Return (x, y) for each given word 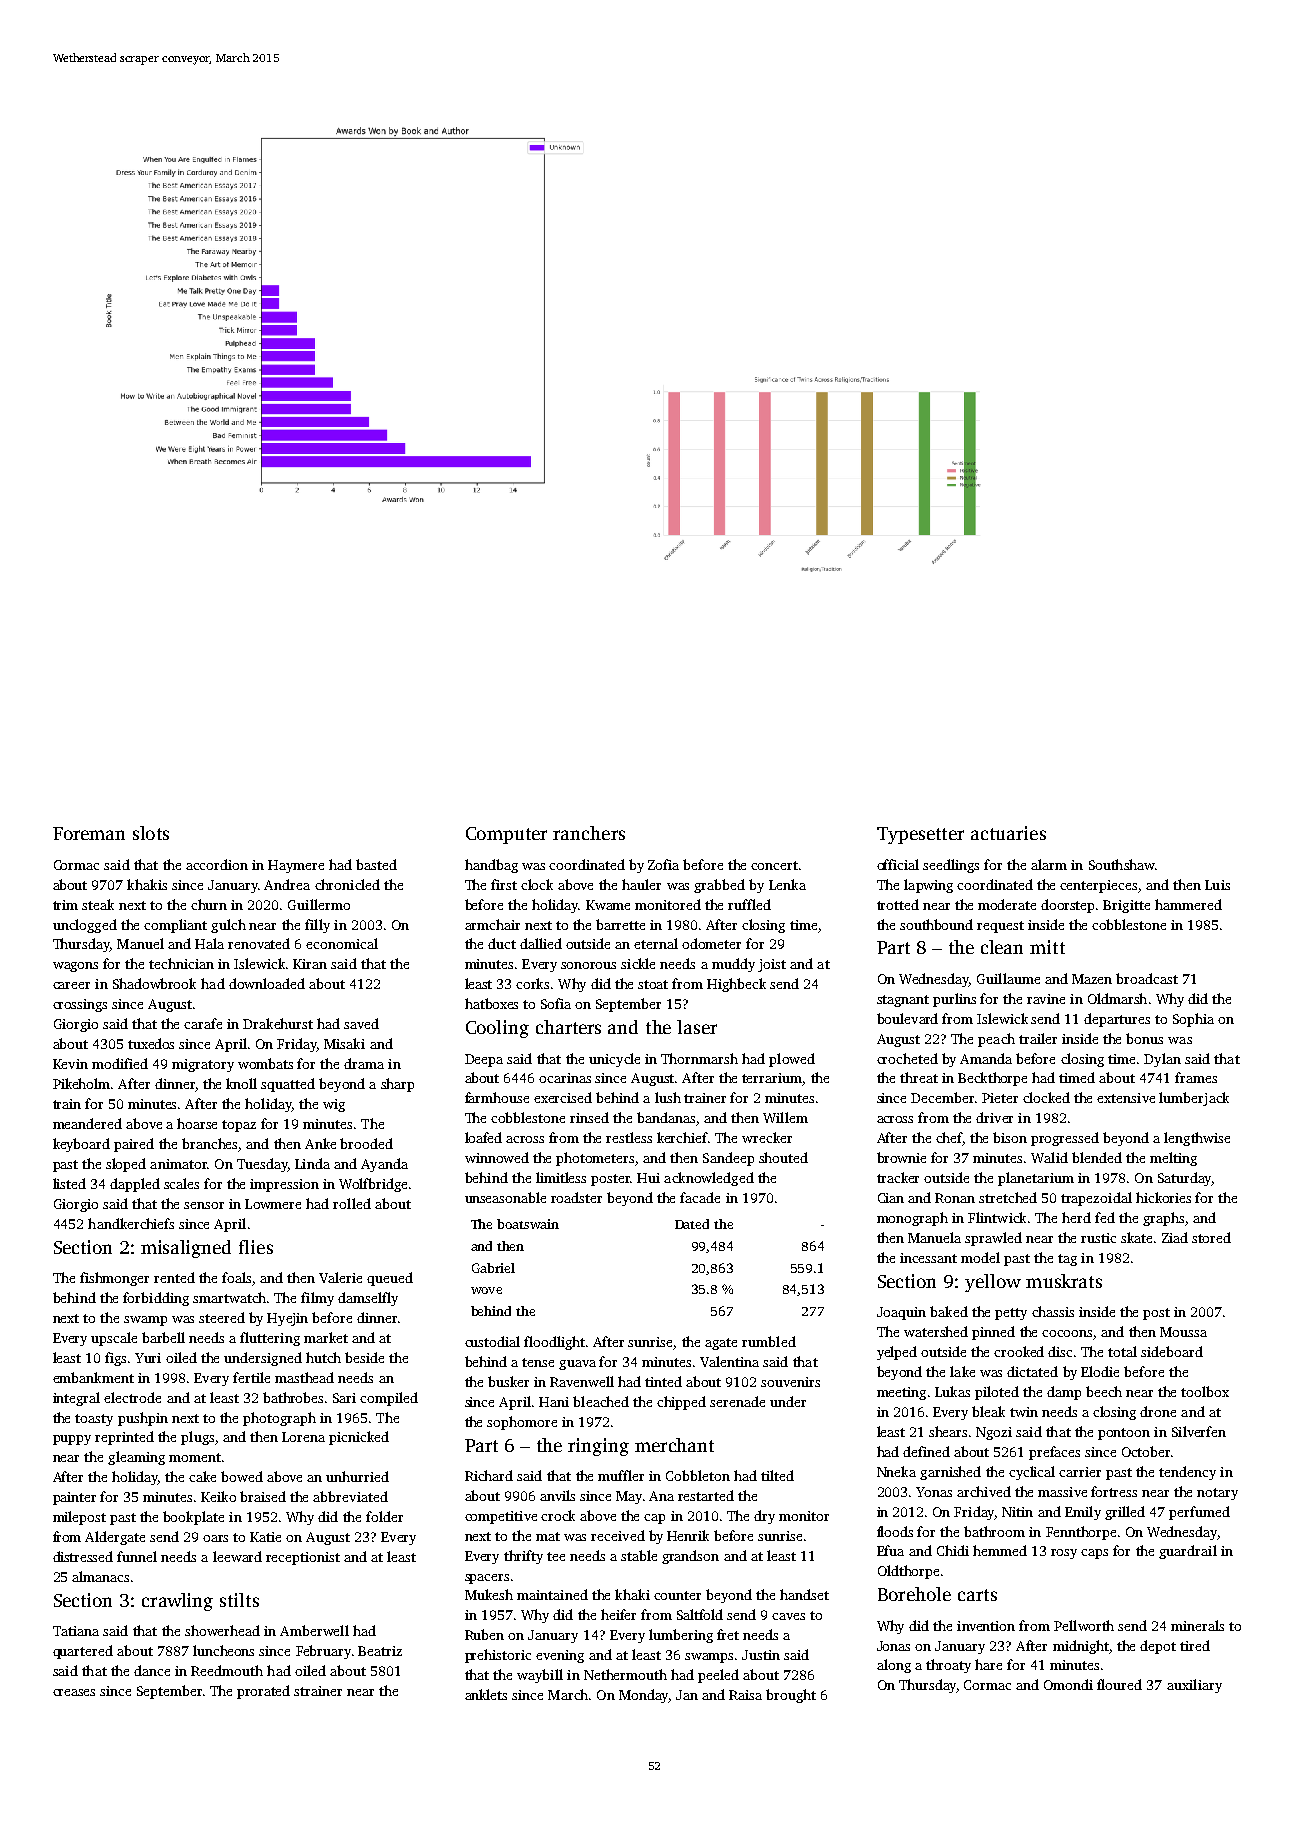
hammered (1188, 904)
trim (65, 905)
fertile (251, 1377)
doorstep (1067, 906)
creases (74, 1692)
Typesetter (920, 835)
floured (1119, 1684)
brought (791, 1696)
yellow (993, 1283)
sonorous (588, 965)
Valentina (729, 1361)
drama (364, 1063)
